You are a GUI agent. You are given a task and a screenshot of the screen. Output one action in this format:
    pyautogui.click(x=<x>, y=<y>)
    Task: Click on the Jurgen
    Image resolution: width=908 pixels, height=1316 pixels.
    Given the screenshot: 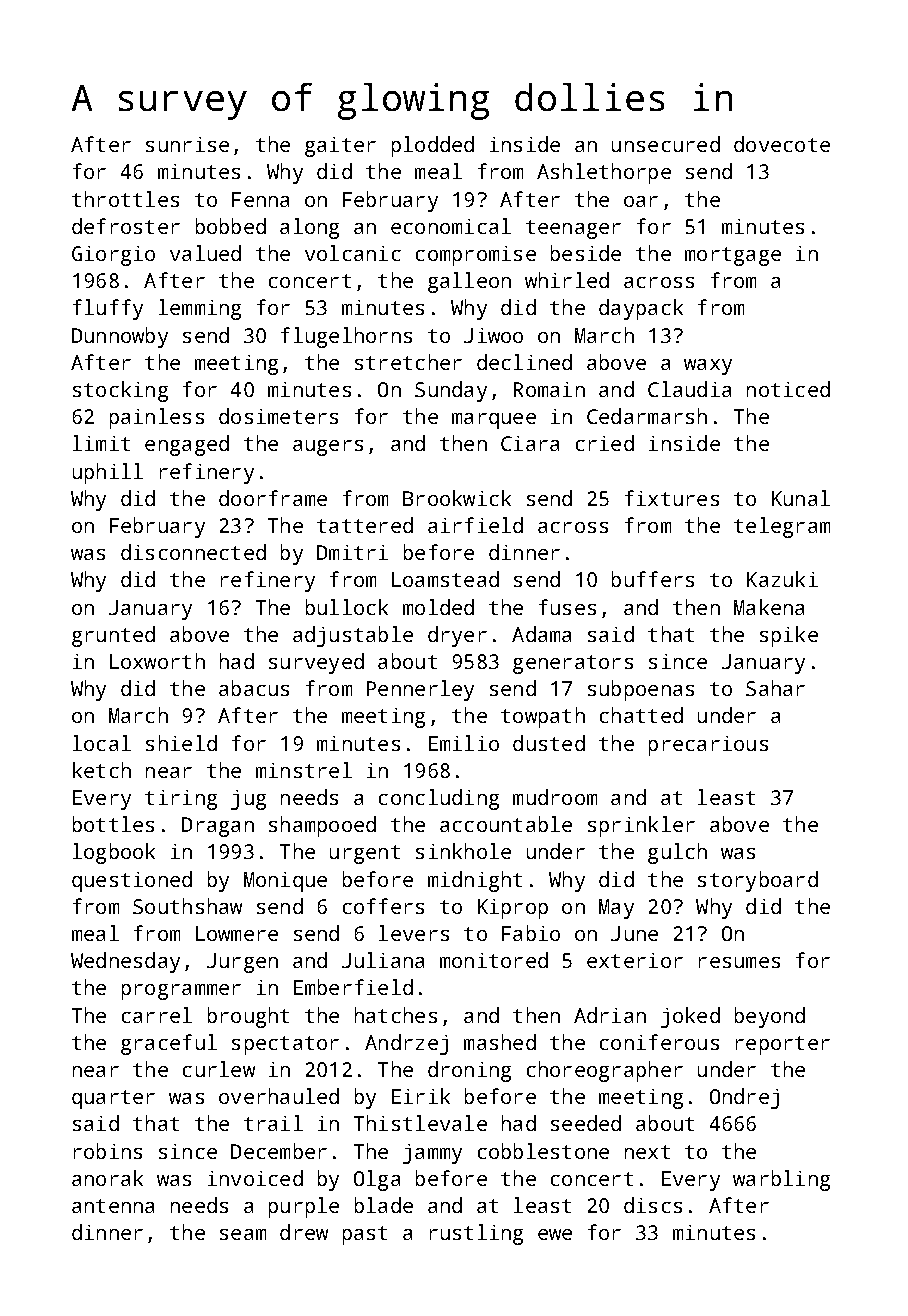 What is the action you would take?
    pyautogui.click(x=242, y=963)
